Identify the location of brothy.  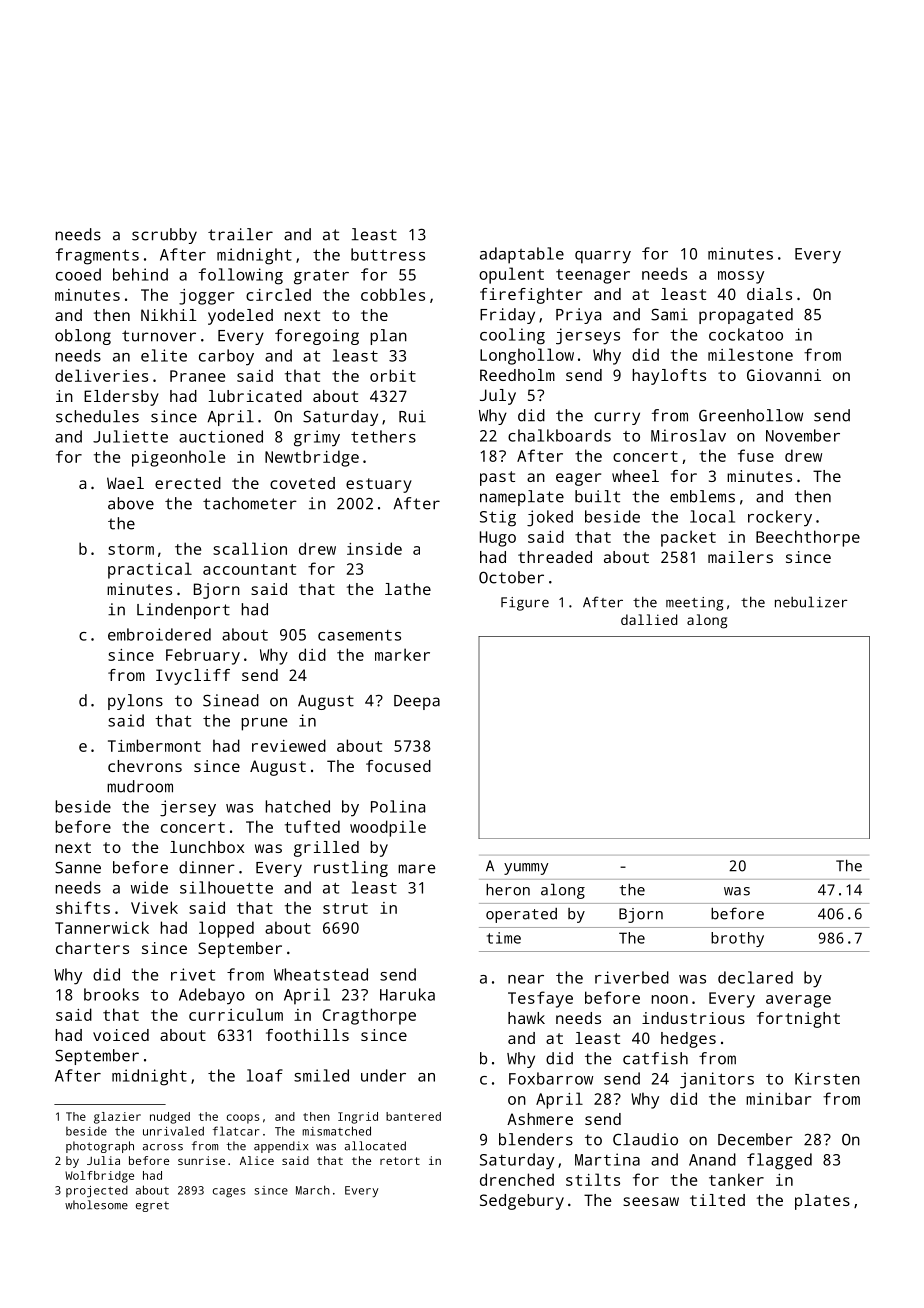
(737, 939).
